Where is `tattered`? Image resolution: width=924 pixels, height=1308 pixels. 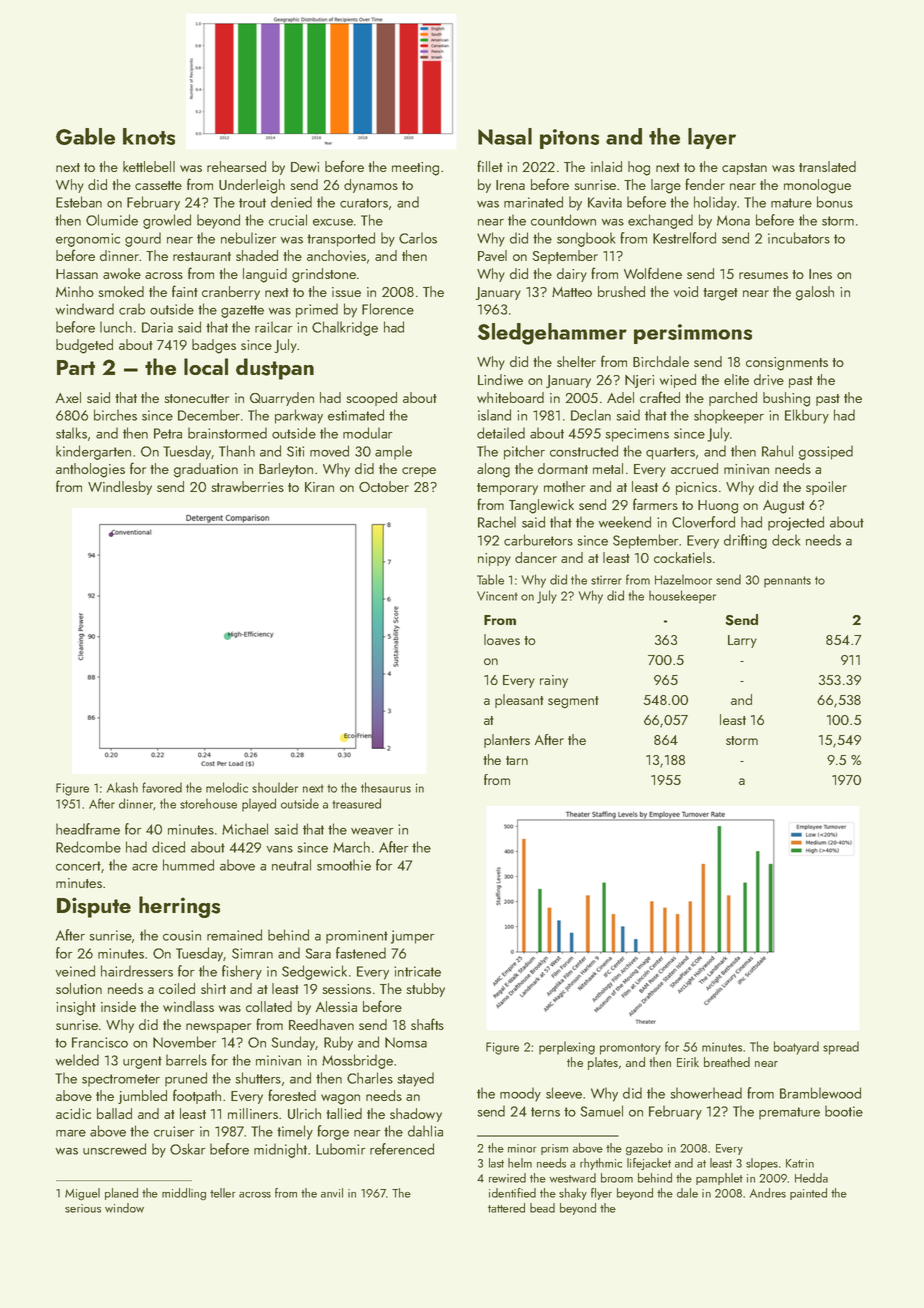 tattered is located at coordinates (506, 1208).
